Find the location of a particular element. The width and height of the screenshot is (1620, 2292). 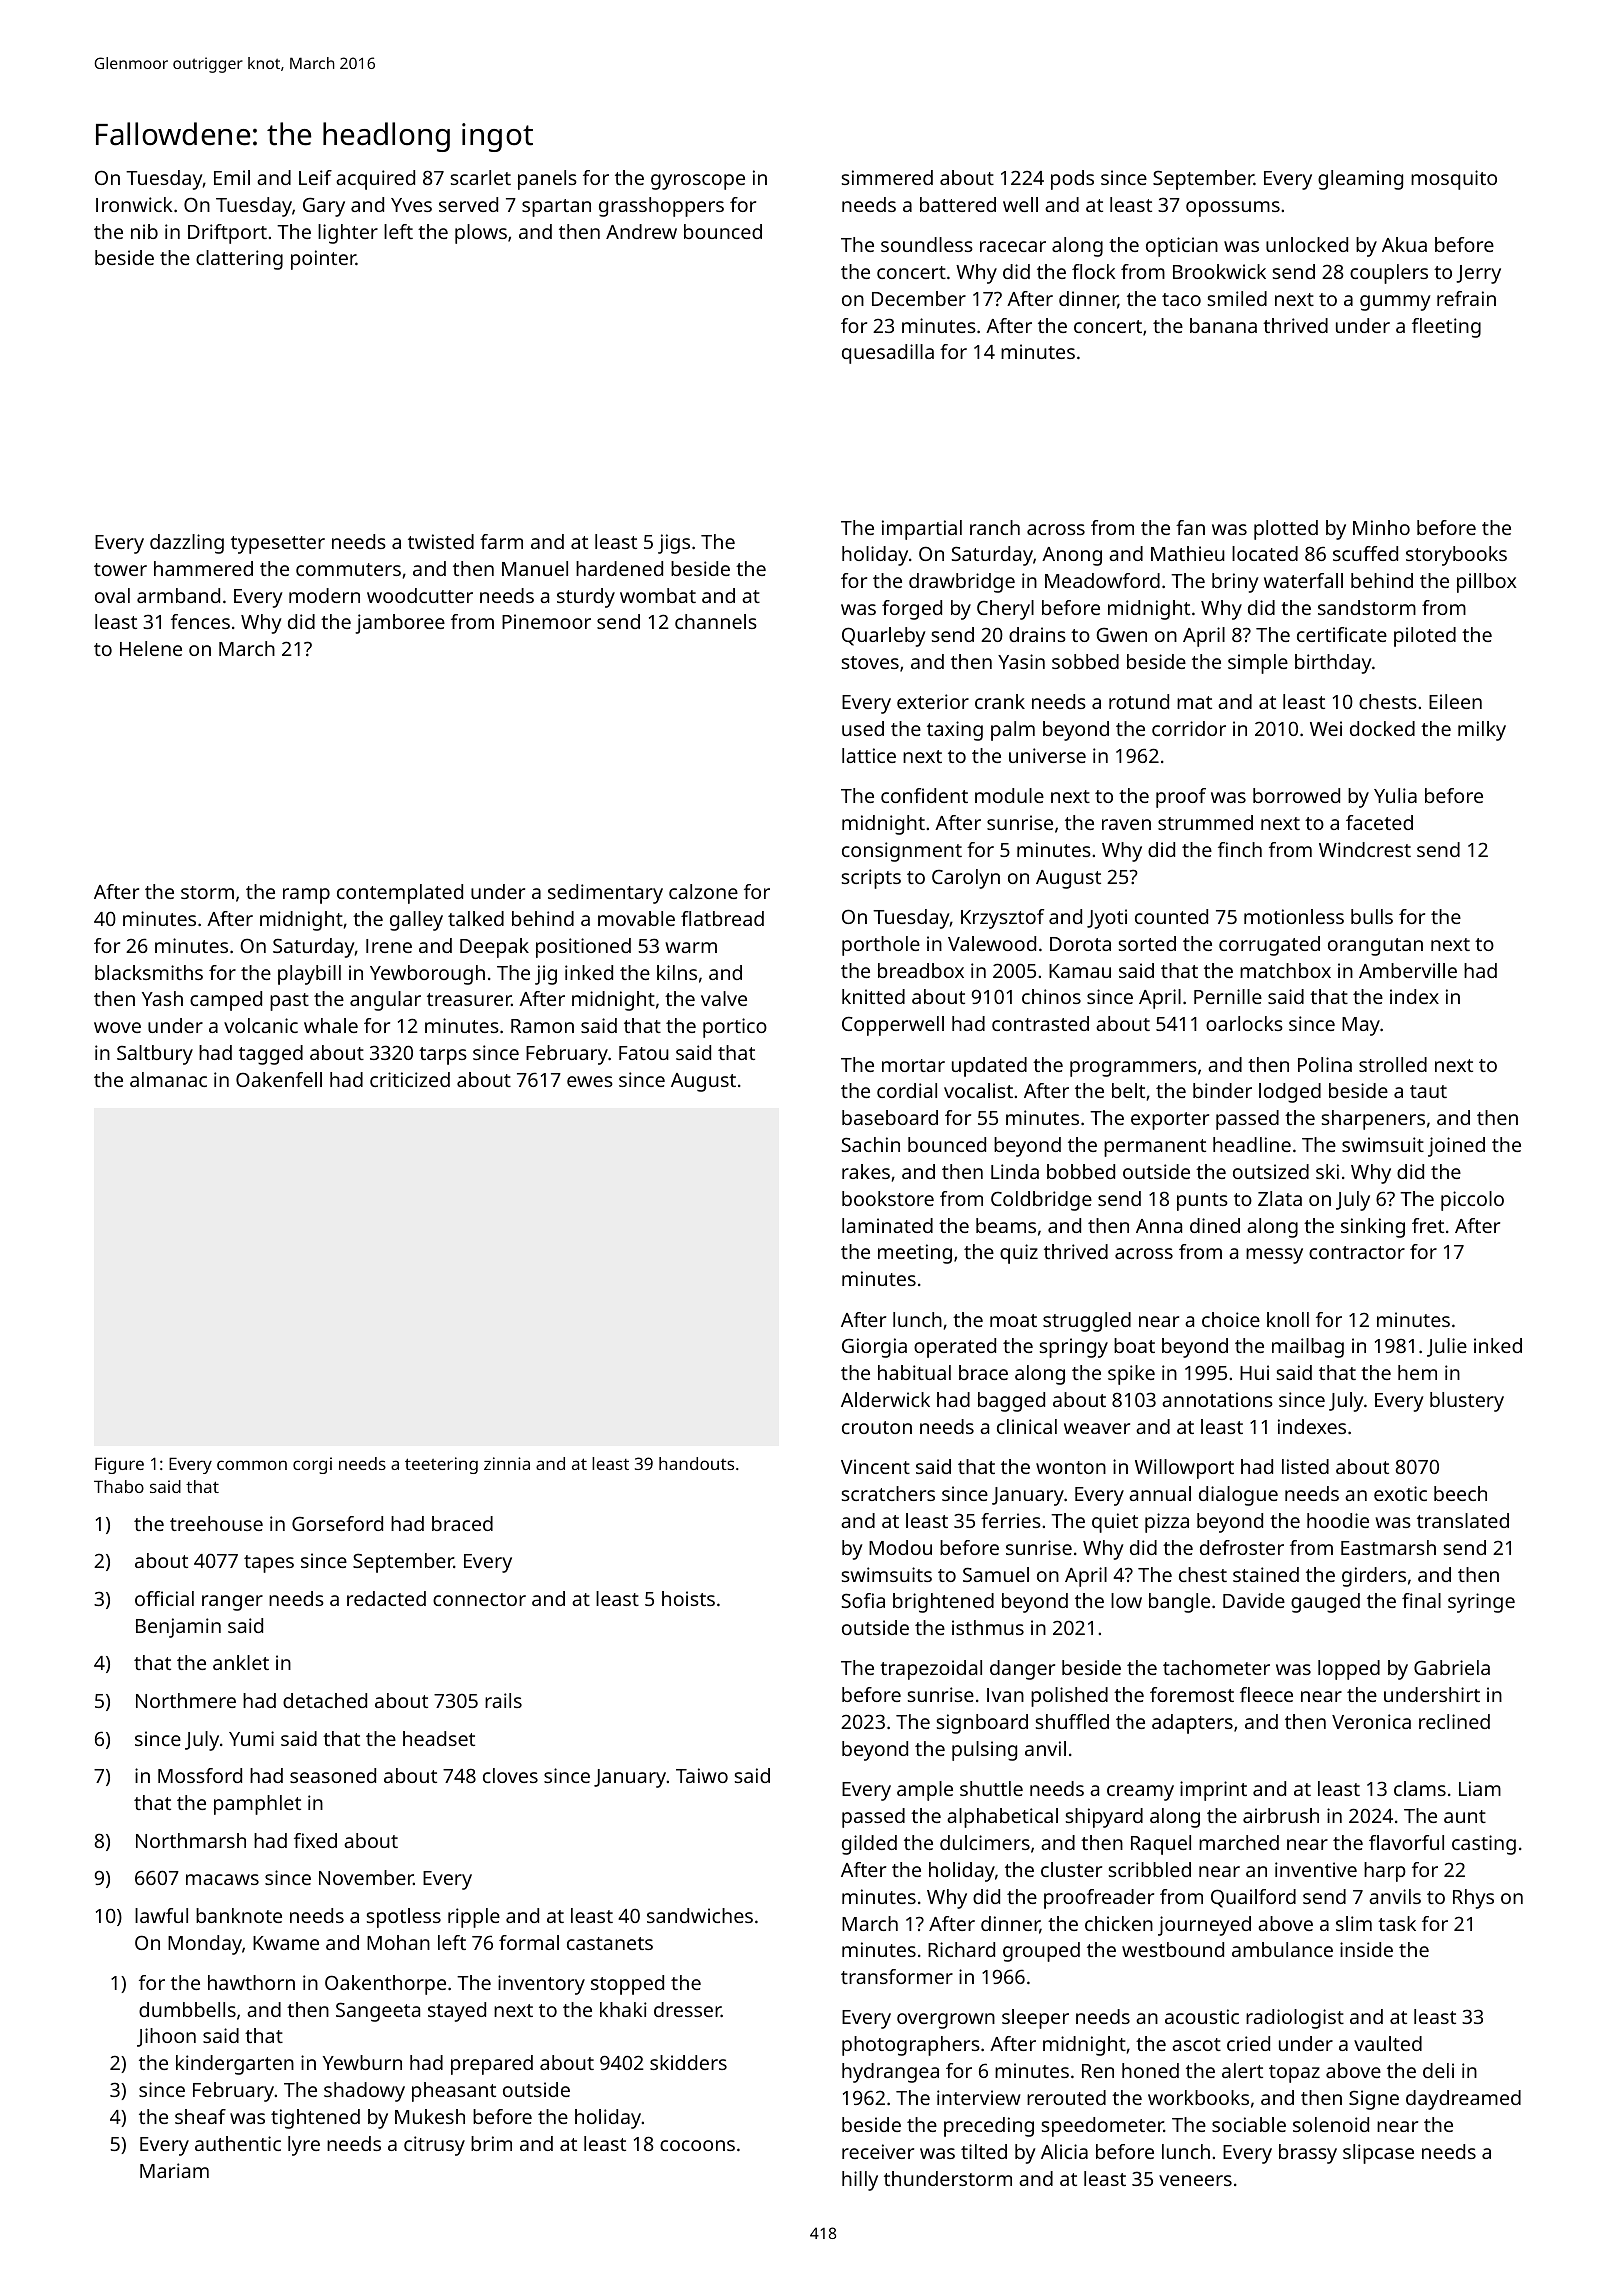

module is located at coordinates (1009, 795).
